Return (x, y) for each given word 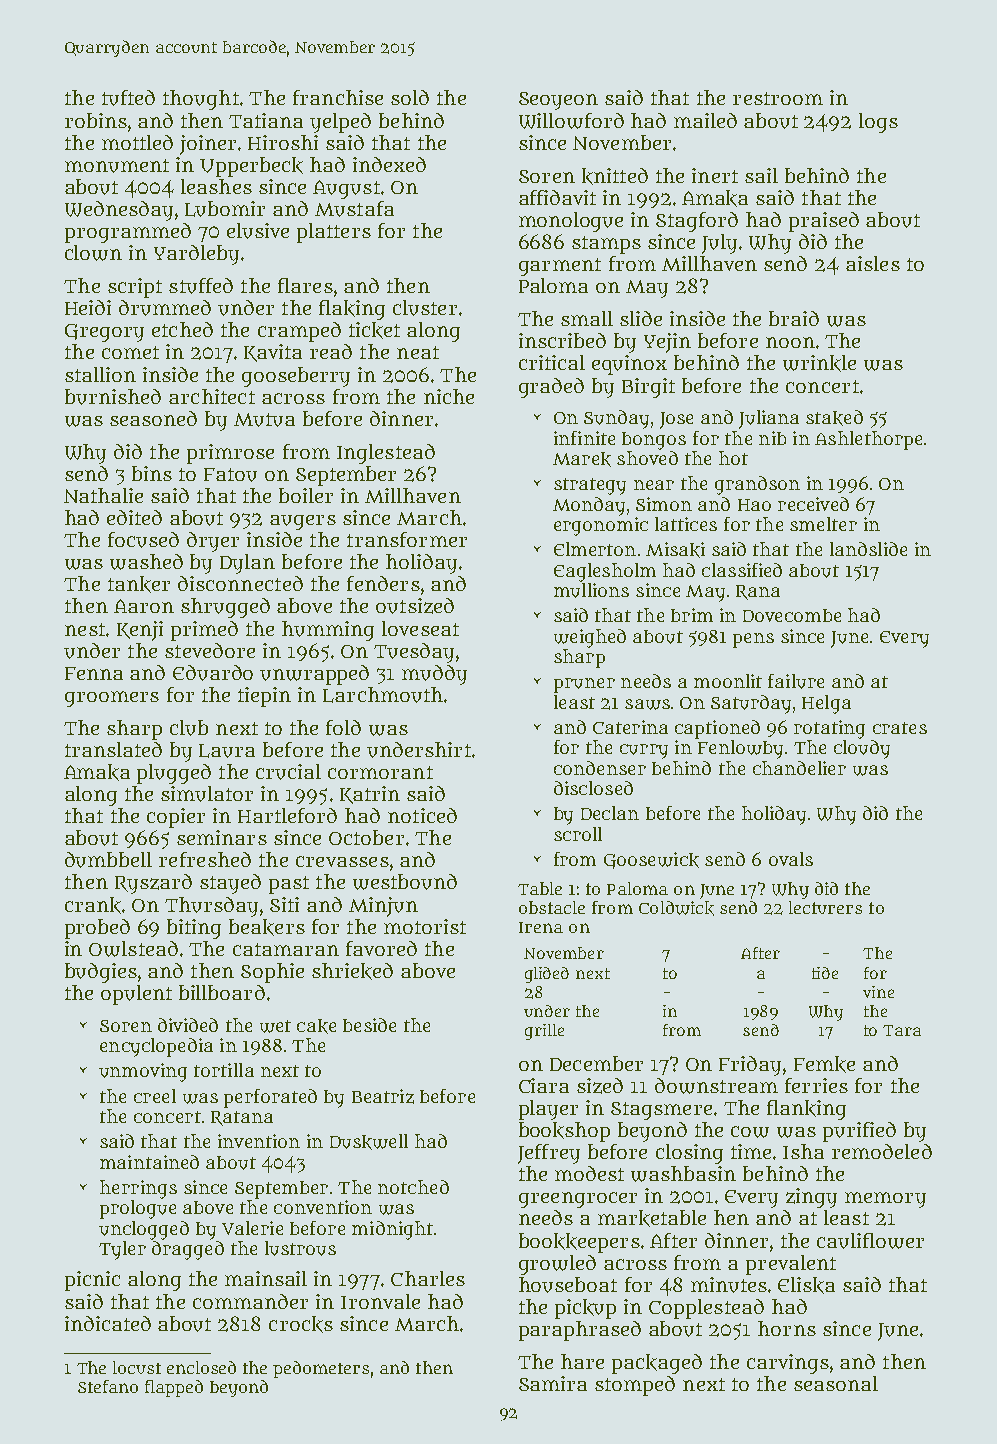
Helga (826, 704)
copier (176, 818)
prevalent (791, 1265)
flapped (174, 1388)
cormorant (380, 772)
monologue (571, 222)
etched (182, 329)
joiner (208, 145)
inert (715, 175)
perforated (270, 1098)
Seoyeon (558, 101)
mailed (705, 120)
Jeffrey (549, 1154)
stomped (635, 1386)
